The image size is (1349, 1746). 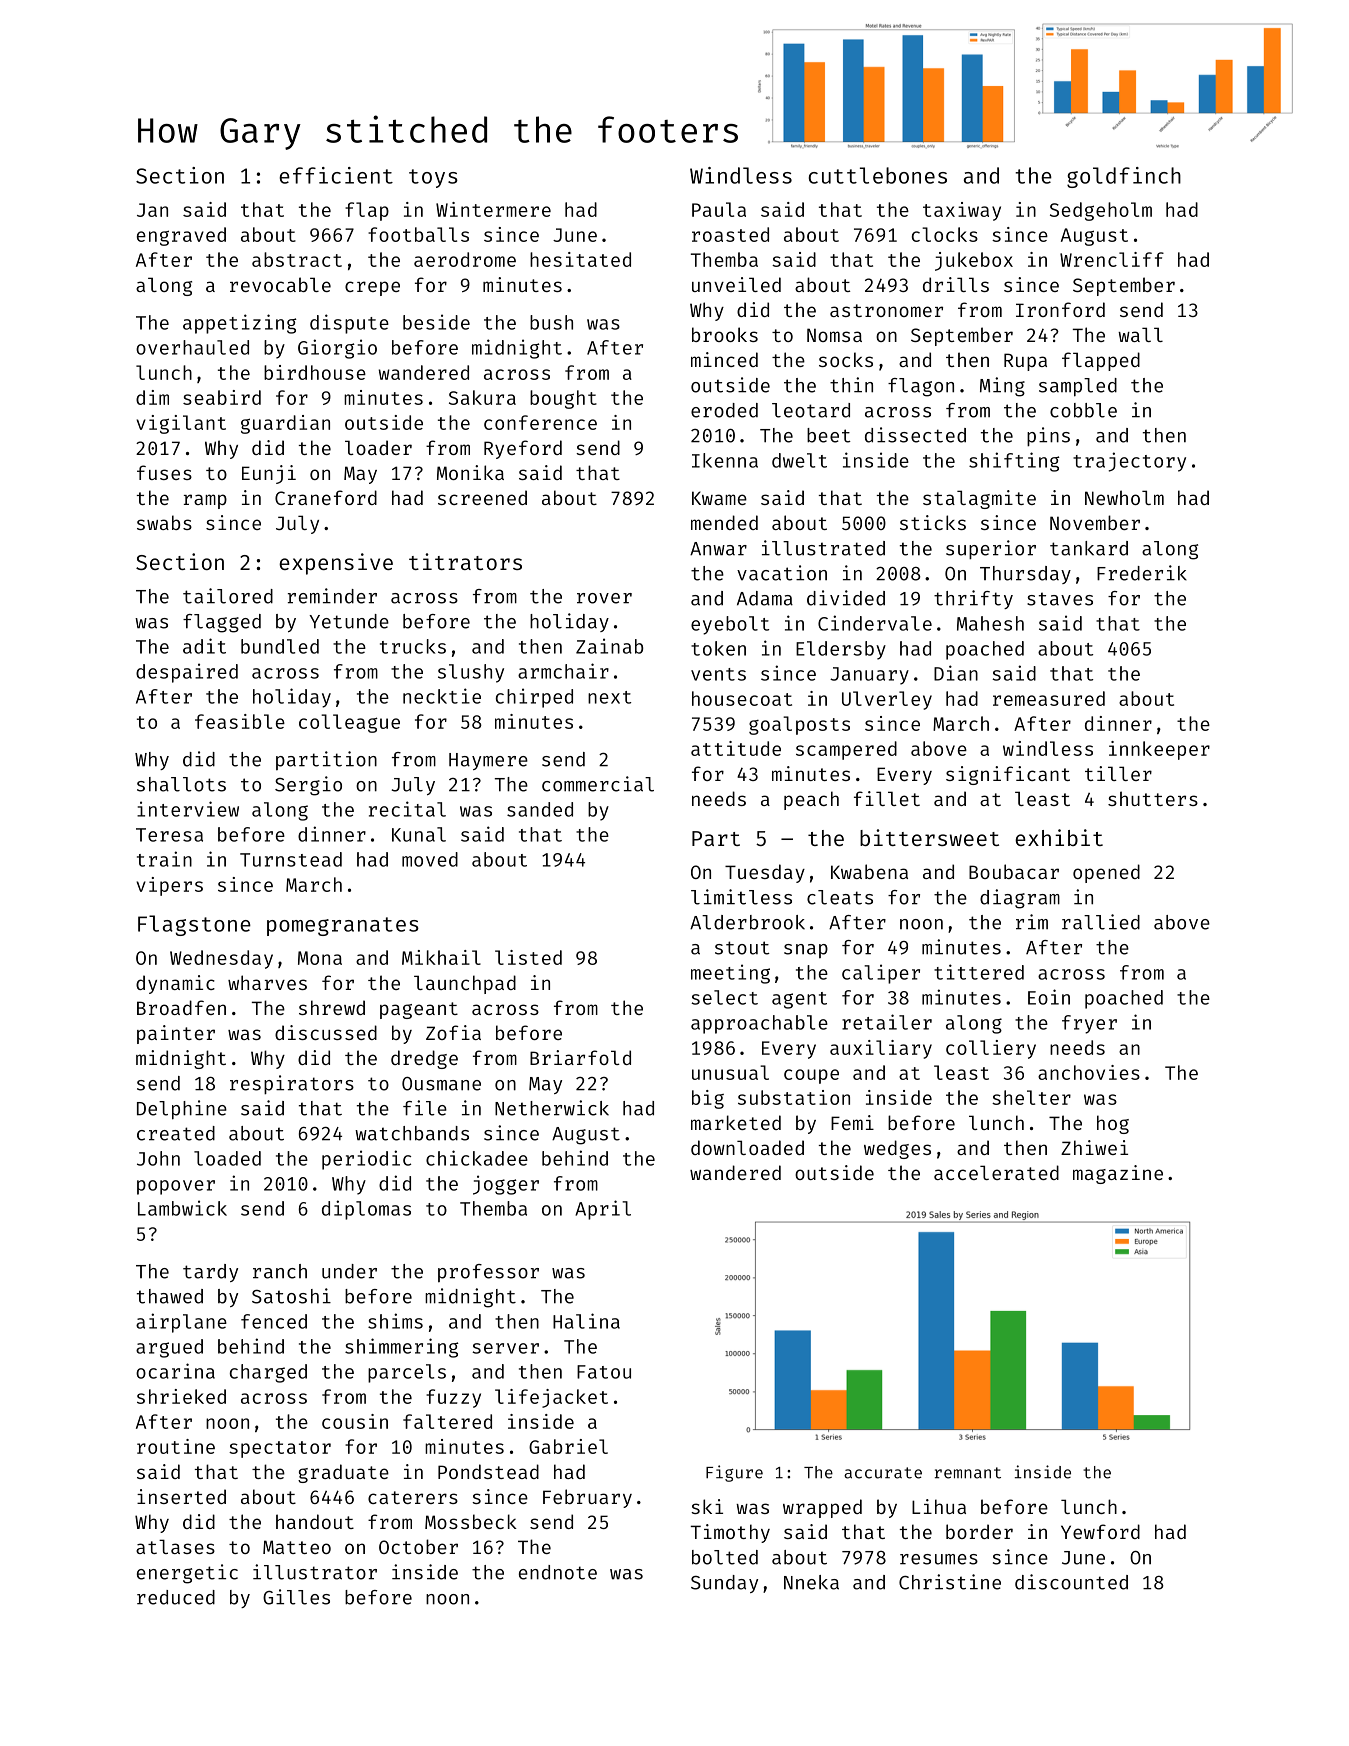 I want to click on staves, so click(x=1060, y=599).
